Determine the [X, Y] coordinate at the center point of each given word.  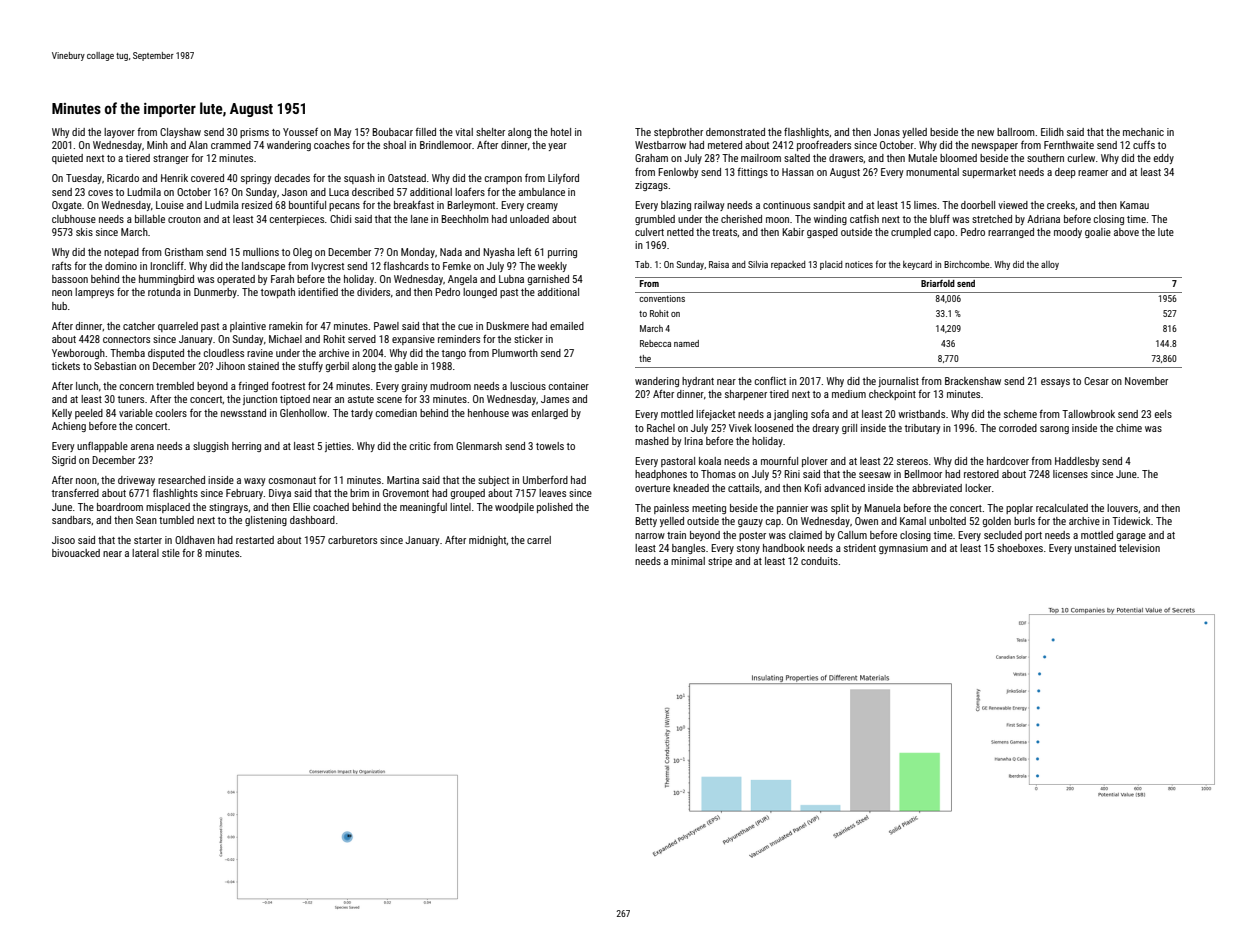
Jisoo [63, 540]
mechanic [1143, 132]
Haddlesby [1077, 462]
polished [555, 508]
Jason [294, 192]
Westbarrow [660, 145]
